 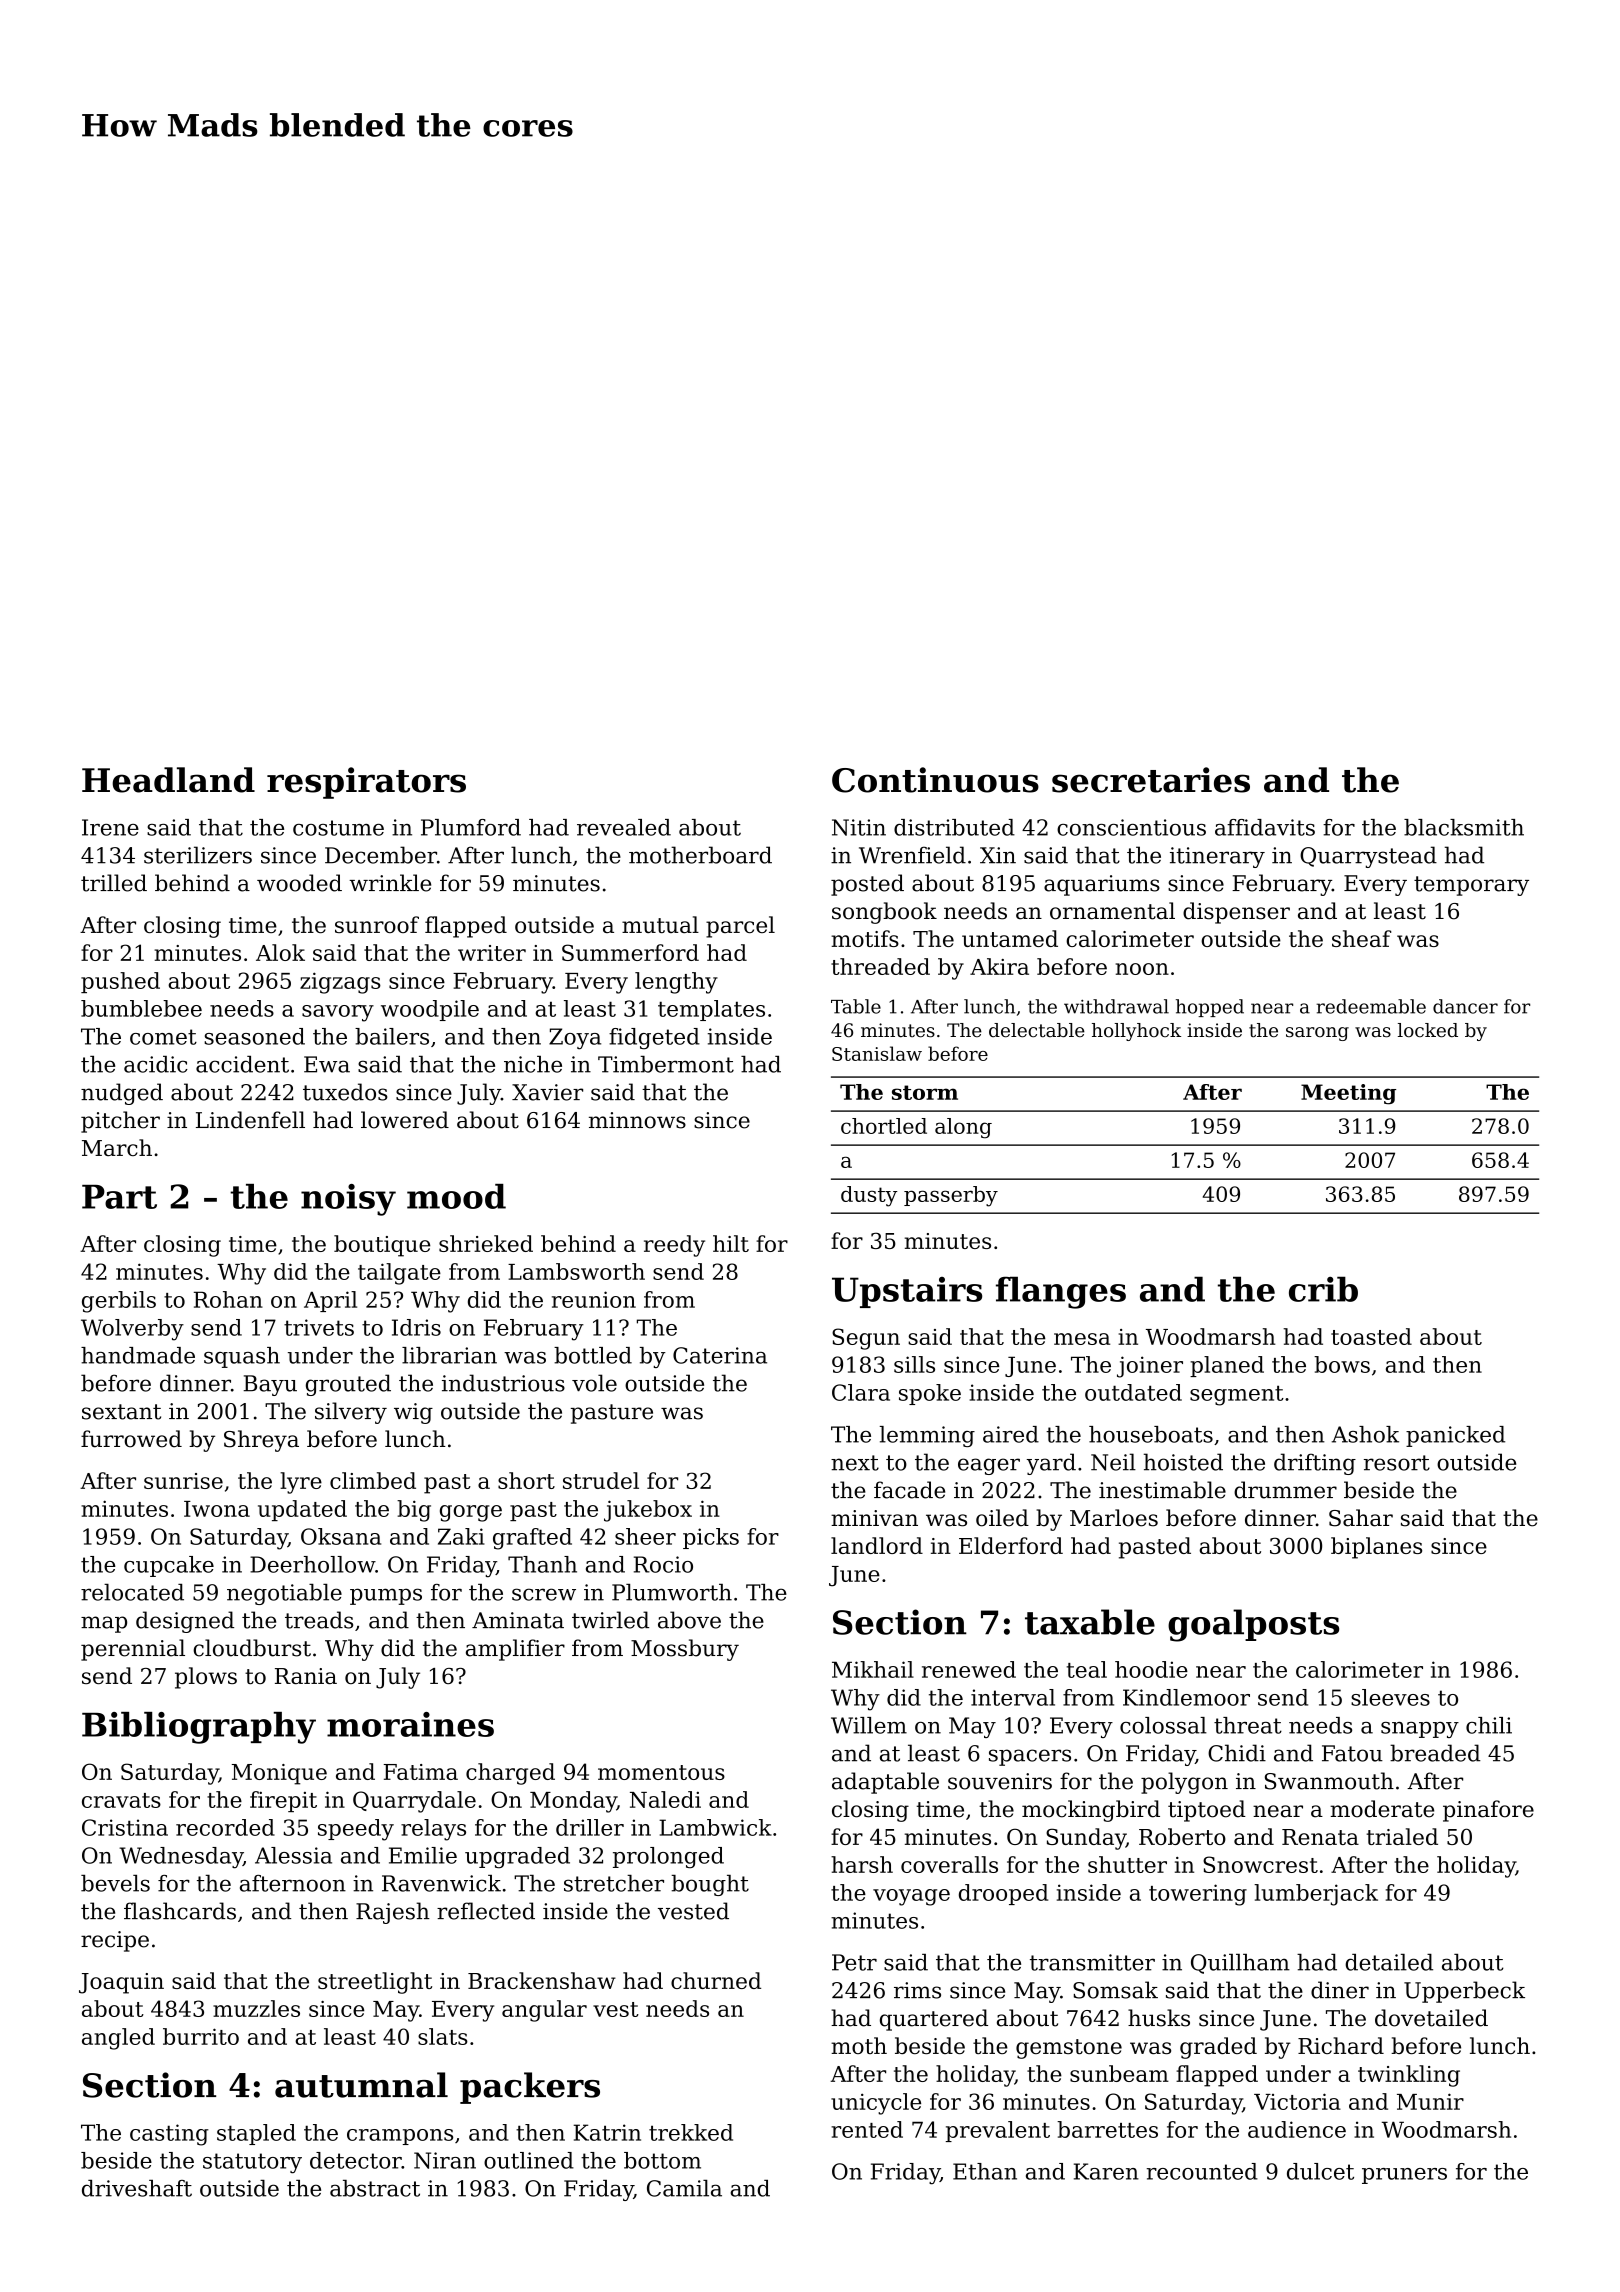 I want to click on Iwona, so click(x=217, y=1509).
